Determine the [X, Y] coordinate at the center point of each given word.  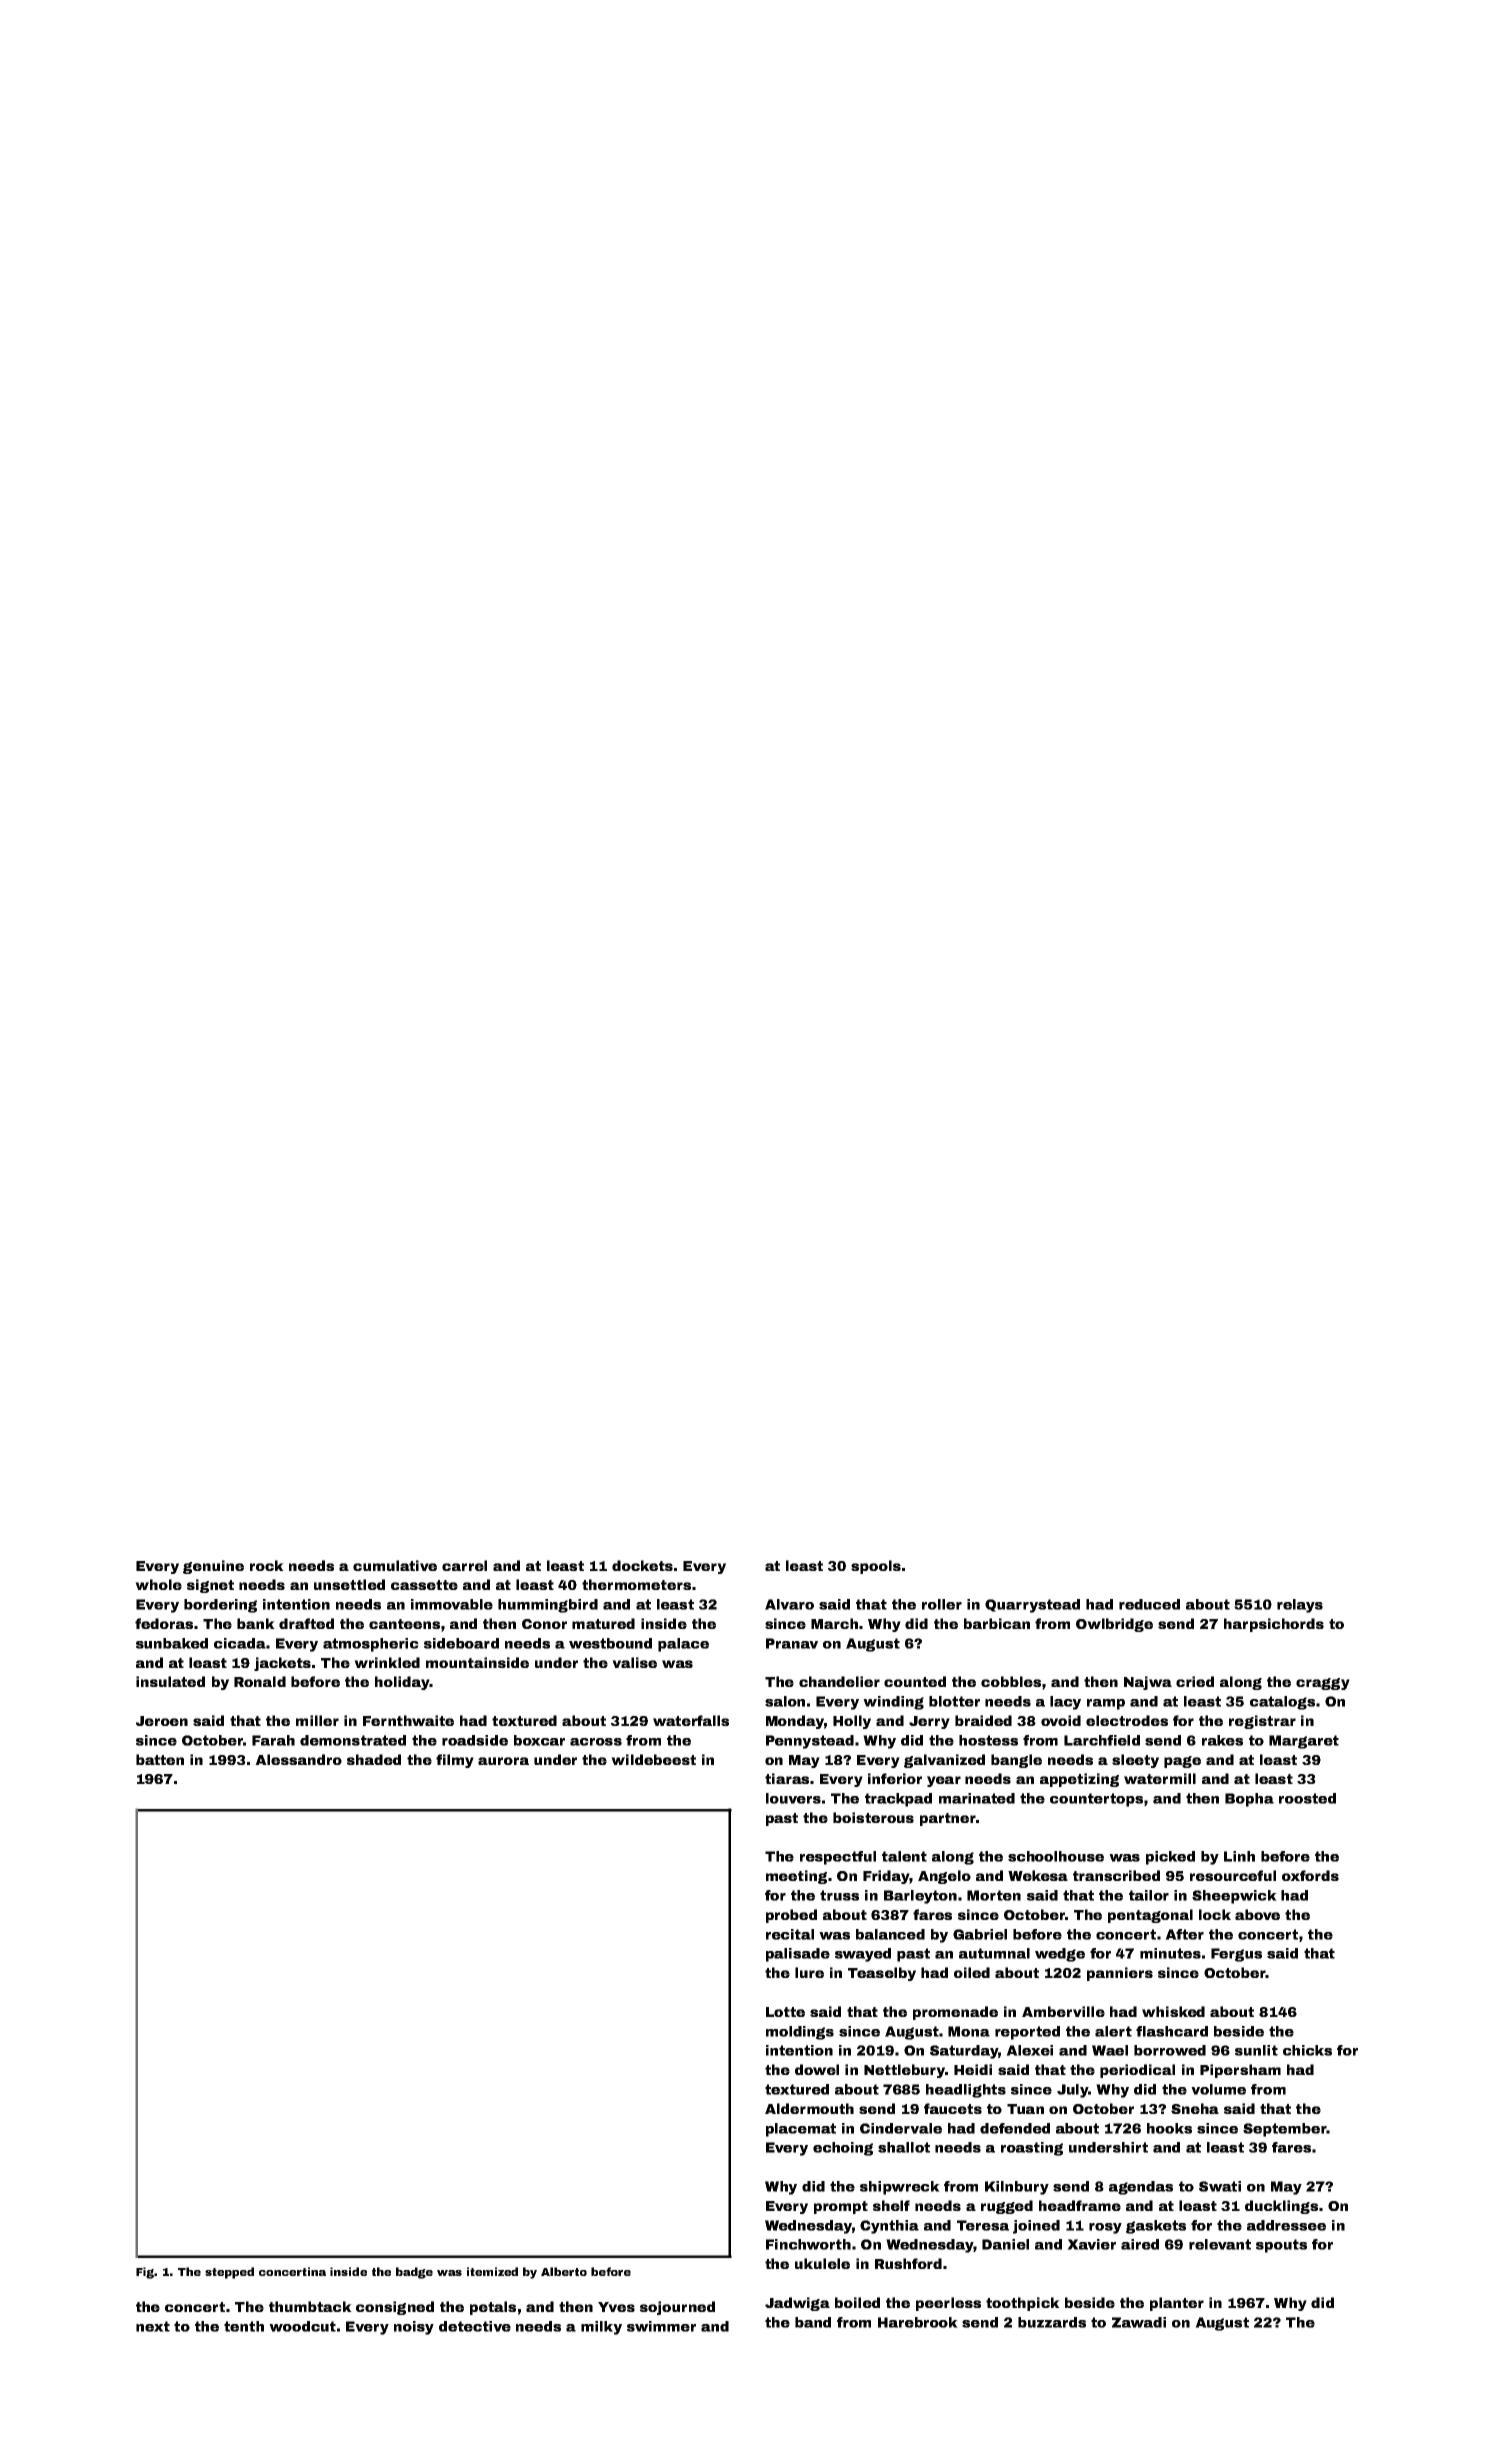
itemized [492, 2271]
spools [876, 1567]
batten [160, 1759]
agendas [1141, 2188]
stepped [229, 2273]
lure [809, 1972]
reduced [1149, 1604]
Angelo [944, 1877]
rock [267, 1565]
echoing [843, 2149]
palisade [798, 1955]
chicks [1307, 2050]
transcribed [1116, 1875]
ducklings [1281, 2207]
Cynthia [889, 2227]
